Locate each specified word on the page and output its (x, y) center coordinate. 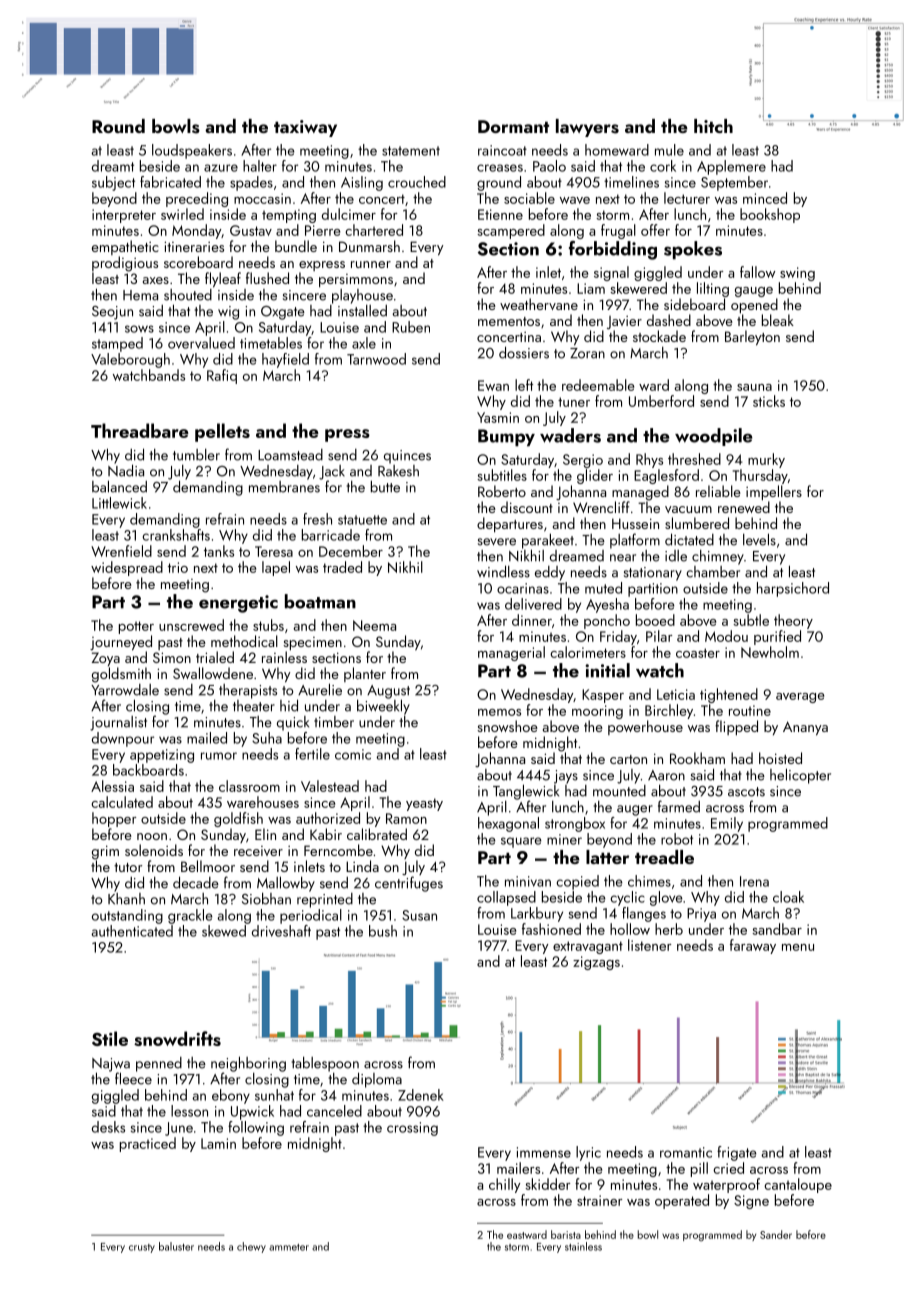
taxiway (305, 128)
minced (765, 198)
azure (221, 168)
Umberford (661, 401)
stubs (268, 625)
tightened (729, 695)
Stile (110, 1038)
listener (649, 945)
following (256, 1128)
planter (365, 674)
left (524, 385)
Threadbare (140, 430)
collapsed (506, 898)
